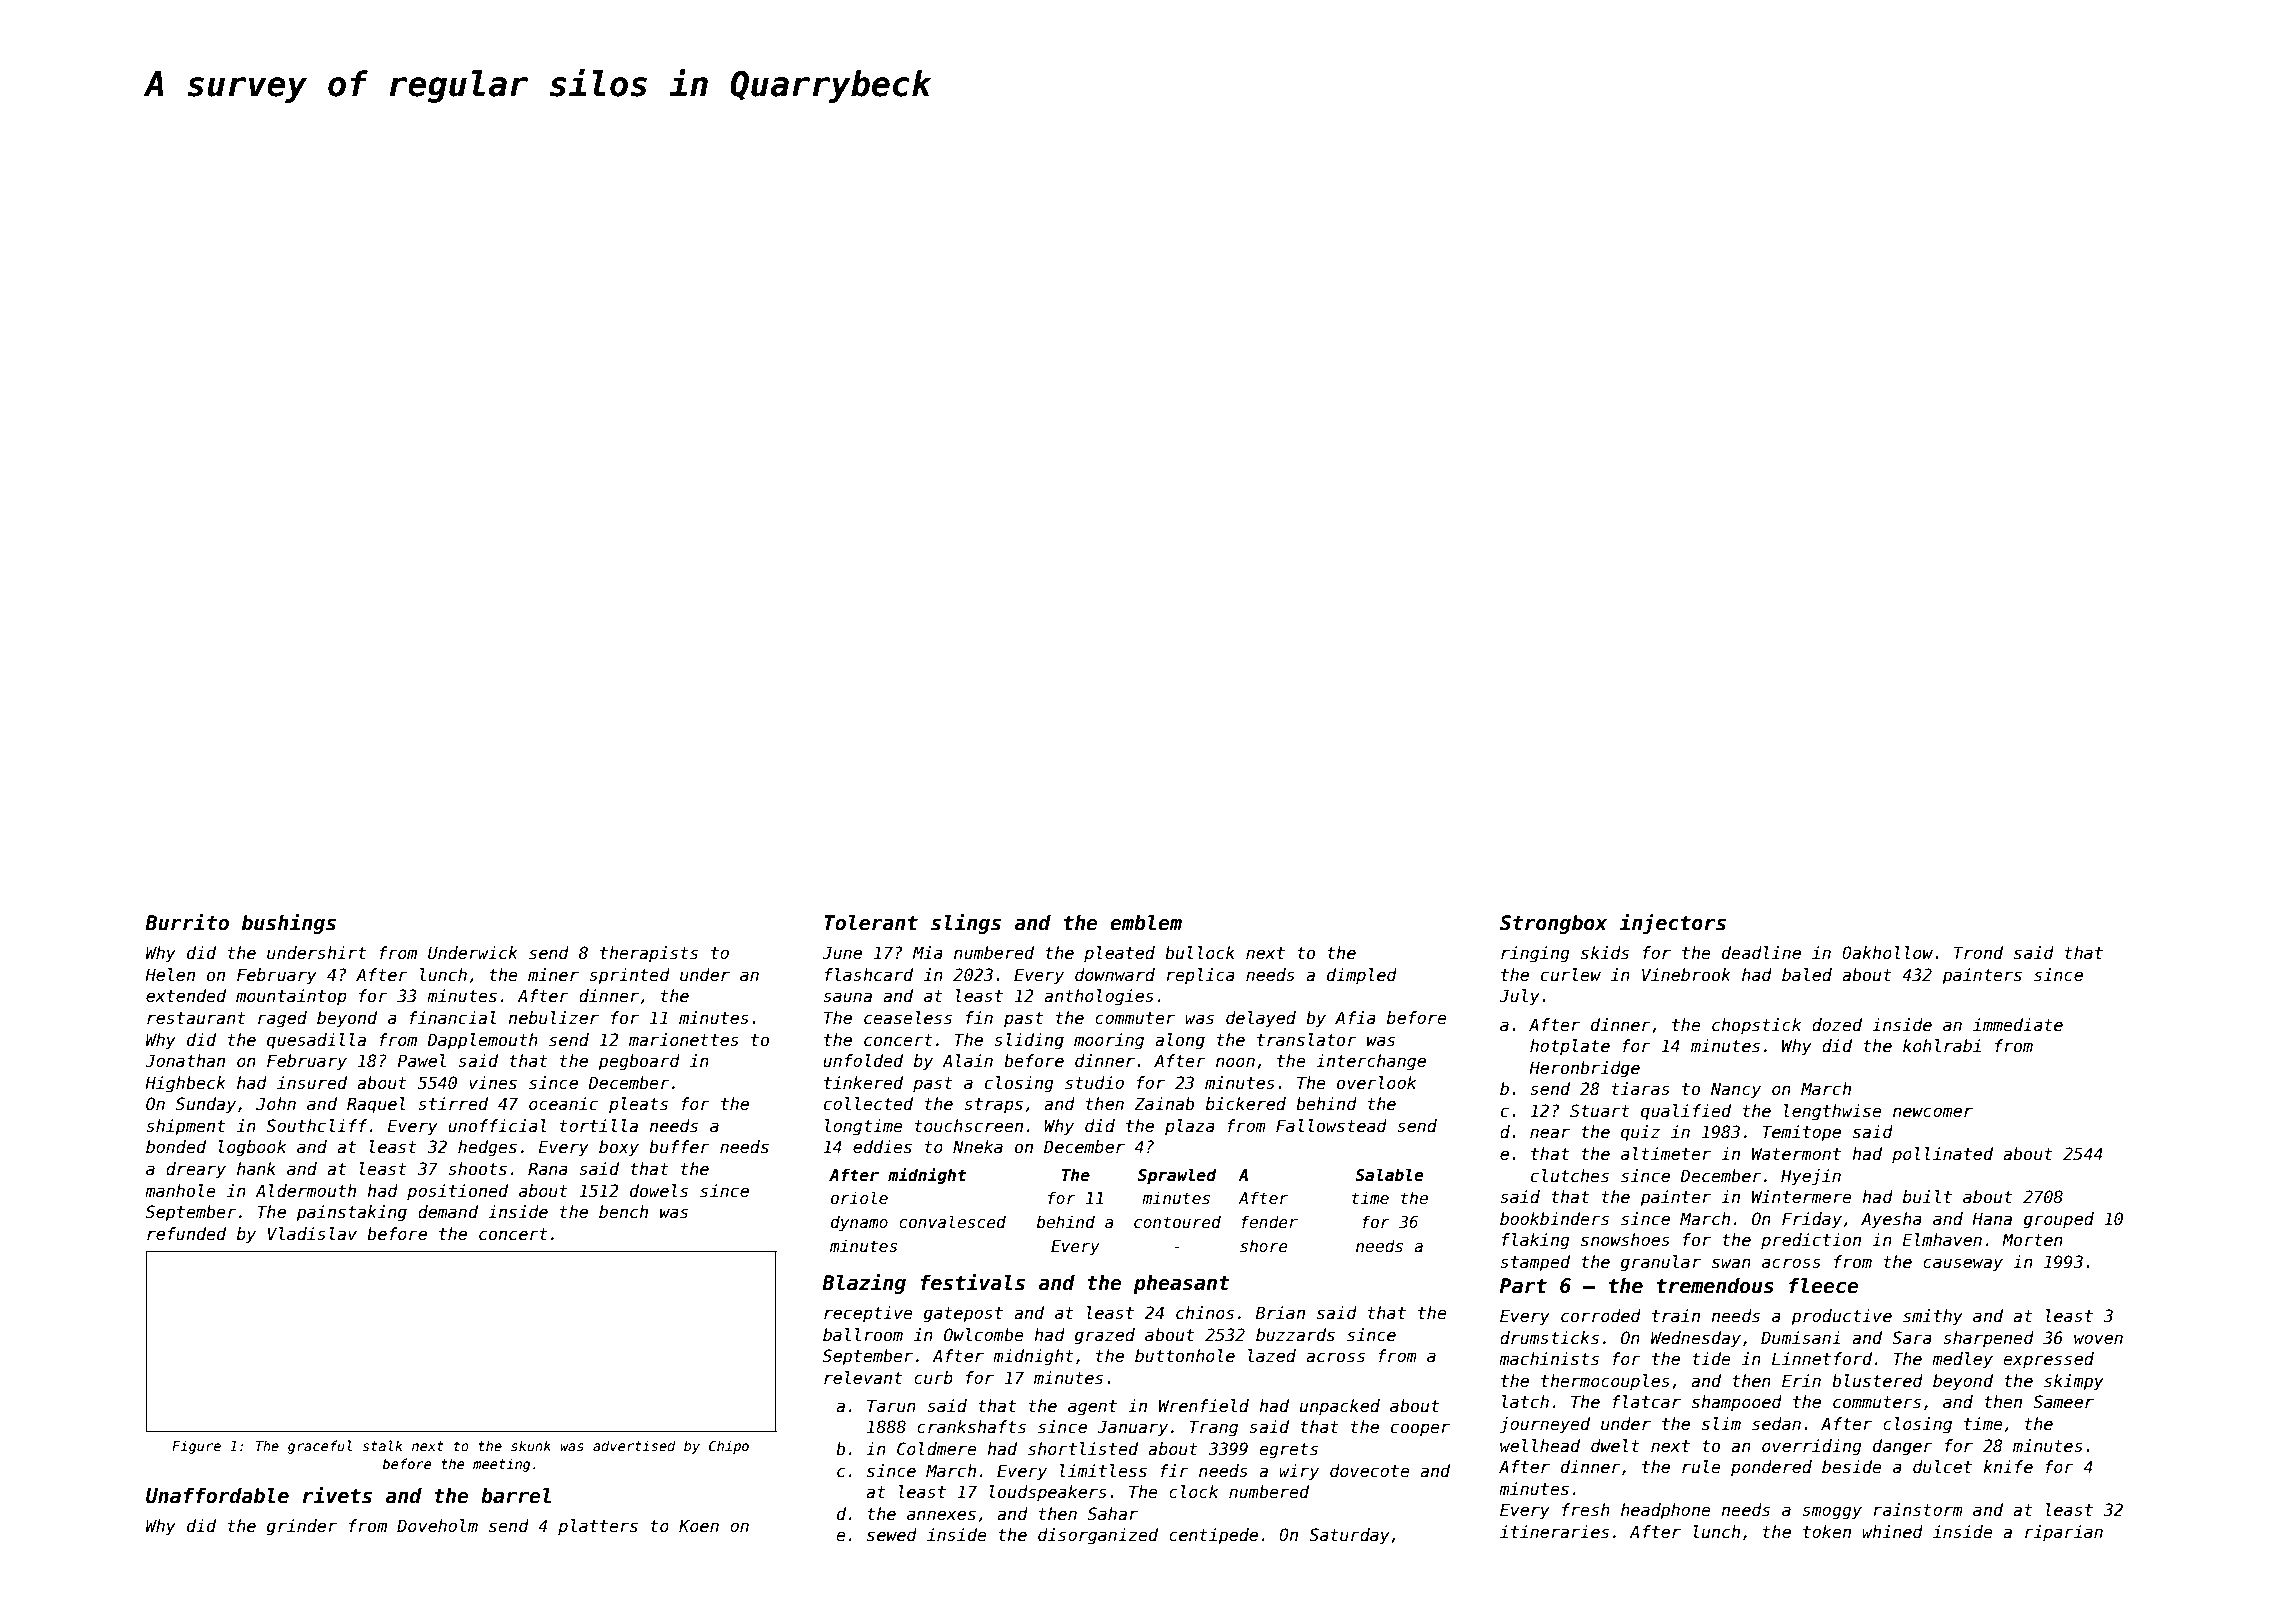 The width and height of the page is (2276, 1609). What do you see at coordinates (1978, 953) in the page?
I see `Trond` at bounding box center [1978, 953].
